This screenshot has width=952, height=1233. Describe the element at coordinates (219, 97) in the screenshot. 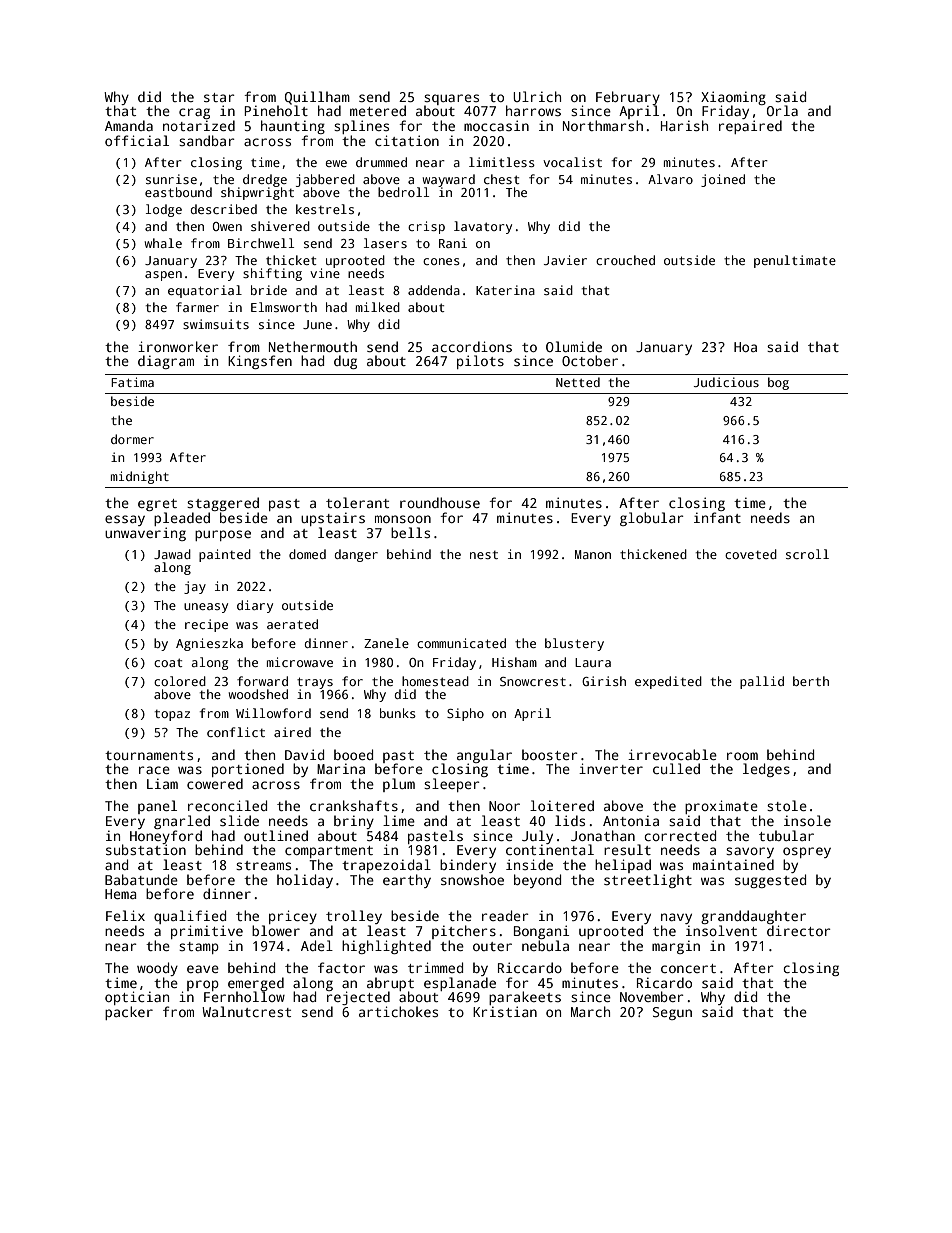

I see `star` at that location.
